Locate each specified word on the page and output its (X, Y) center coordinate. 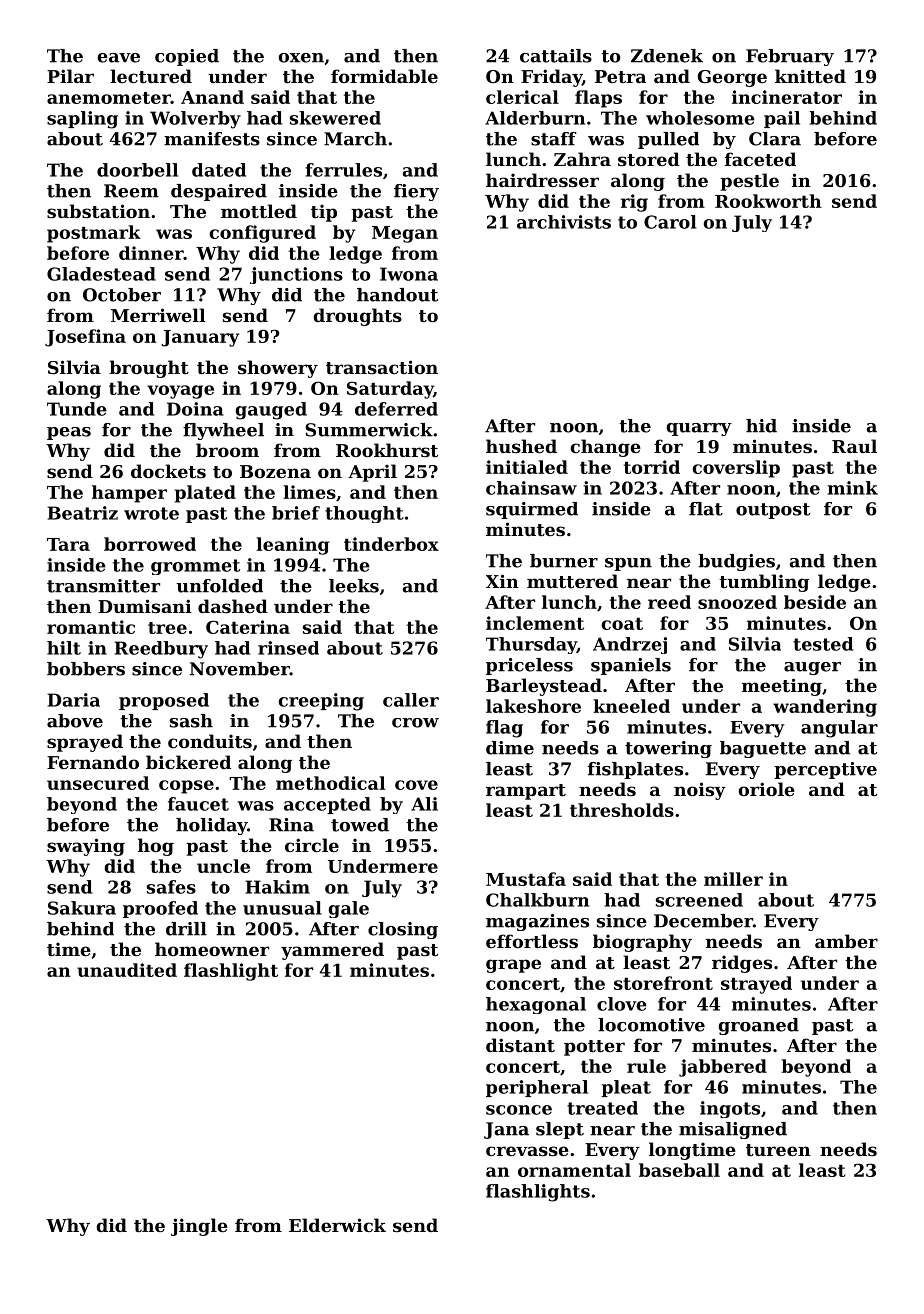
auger (812, 668)
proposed (164, 701)
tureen (778, 1150)
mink (852, 488)
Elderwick (337, 1225)
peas (69, 433)
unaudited (127, 970)
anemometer (109, 98)
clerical (522, 97)
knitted (810, 76)
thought (364, 514)
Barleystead (544, 687)
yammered (332, 951)
